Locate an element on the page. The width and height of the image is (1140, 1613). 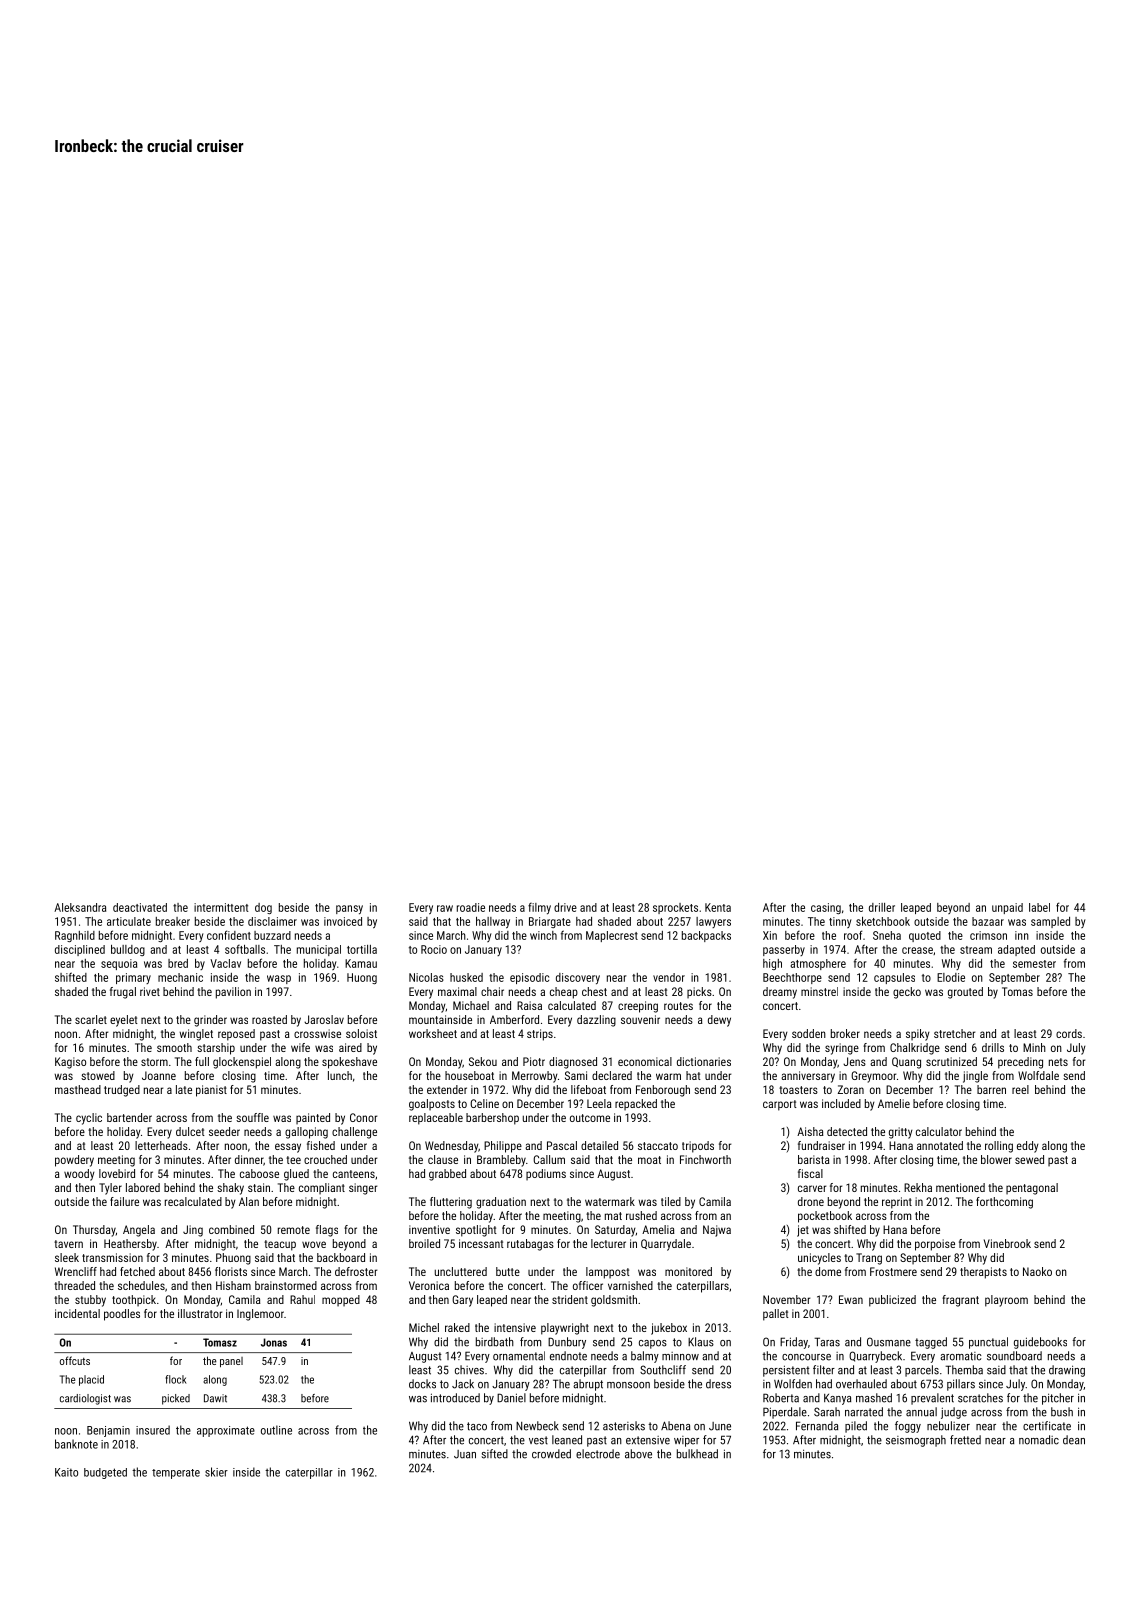
deactivated is located at coordinates (140, 907).
